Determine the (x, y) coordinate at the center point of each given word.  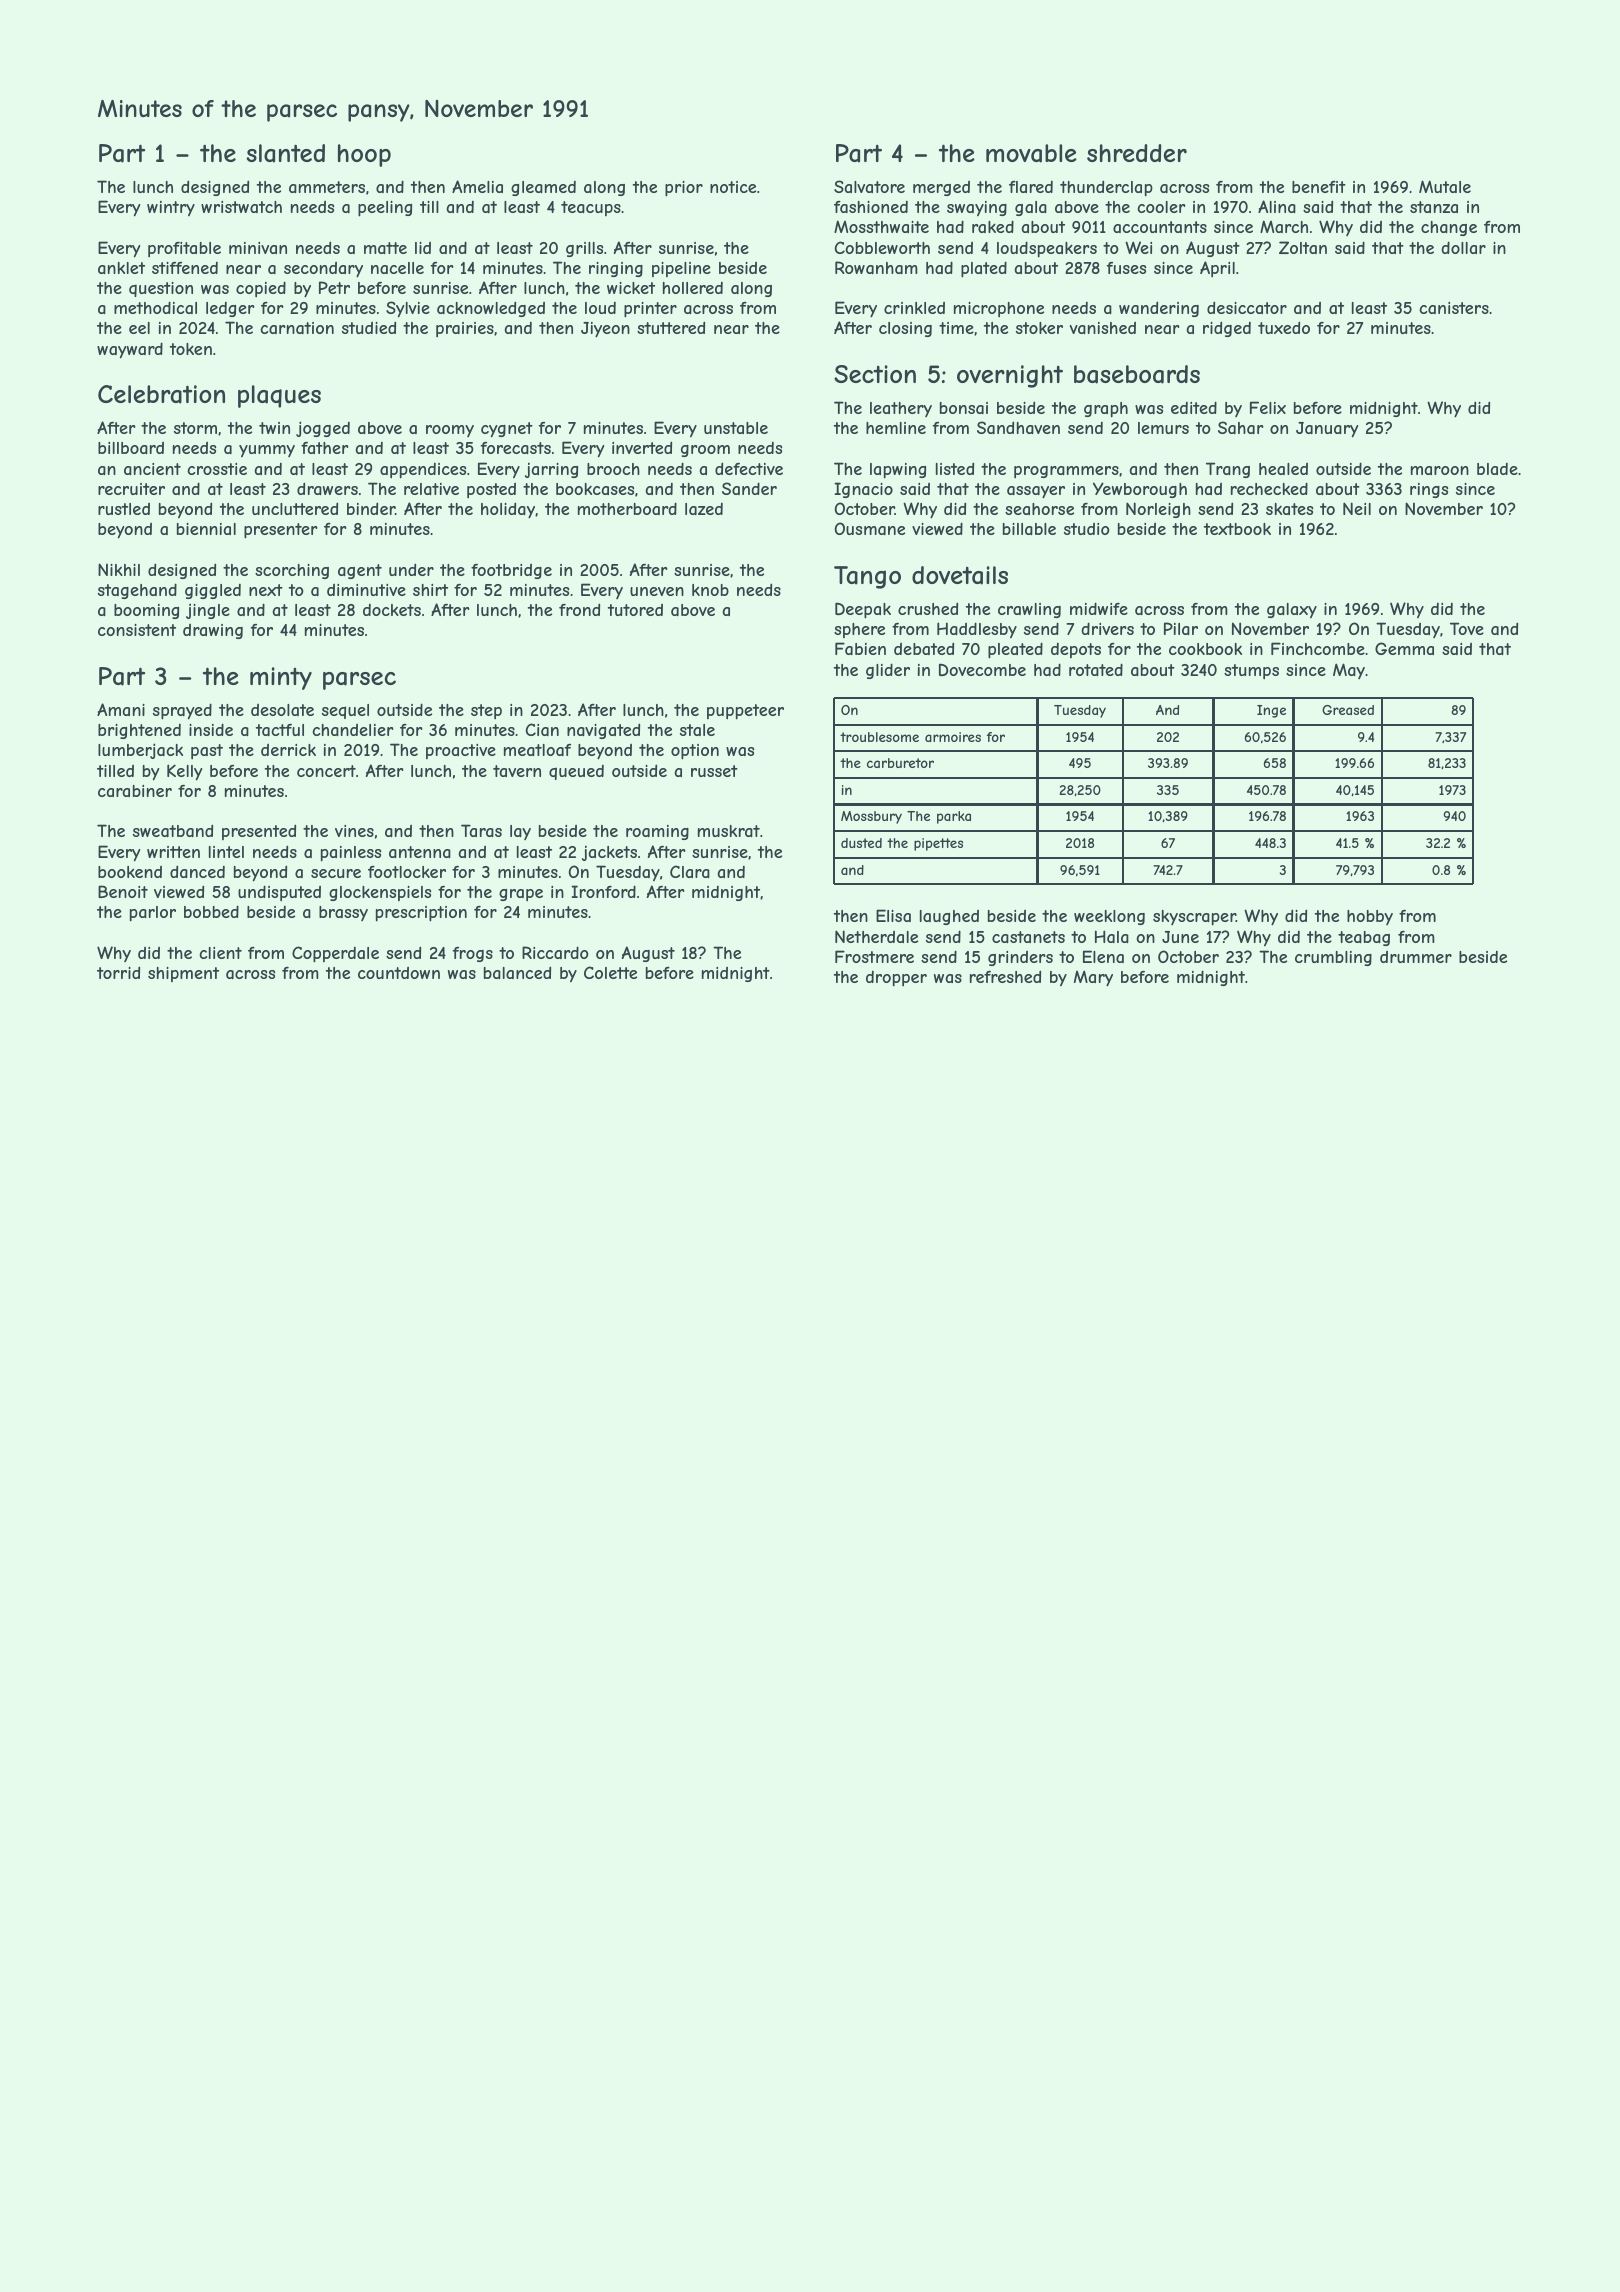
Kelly (184, 772)
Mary (1093, 978)
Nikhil (119, 569)
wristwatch (241, 207)
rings (1429, 490)
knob (710, 590)
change (1449, 228)
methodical (155, 307)
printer (650, 310)
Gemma (1404, 648)
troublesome (879, 737)
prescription (421, 914)
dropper (896, 979)
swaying (977, 208)
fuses (1126, 268)
